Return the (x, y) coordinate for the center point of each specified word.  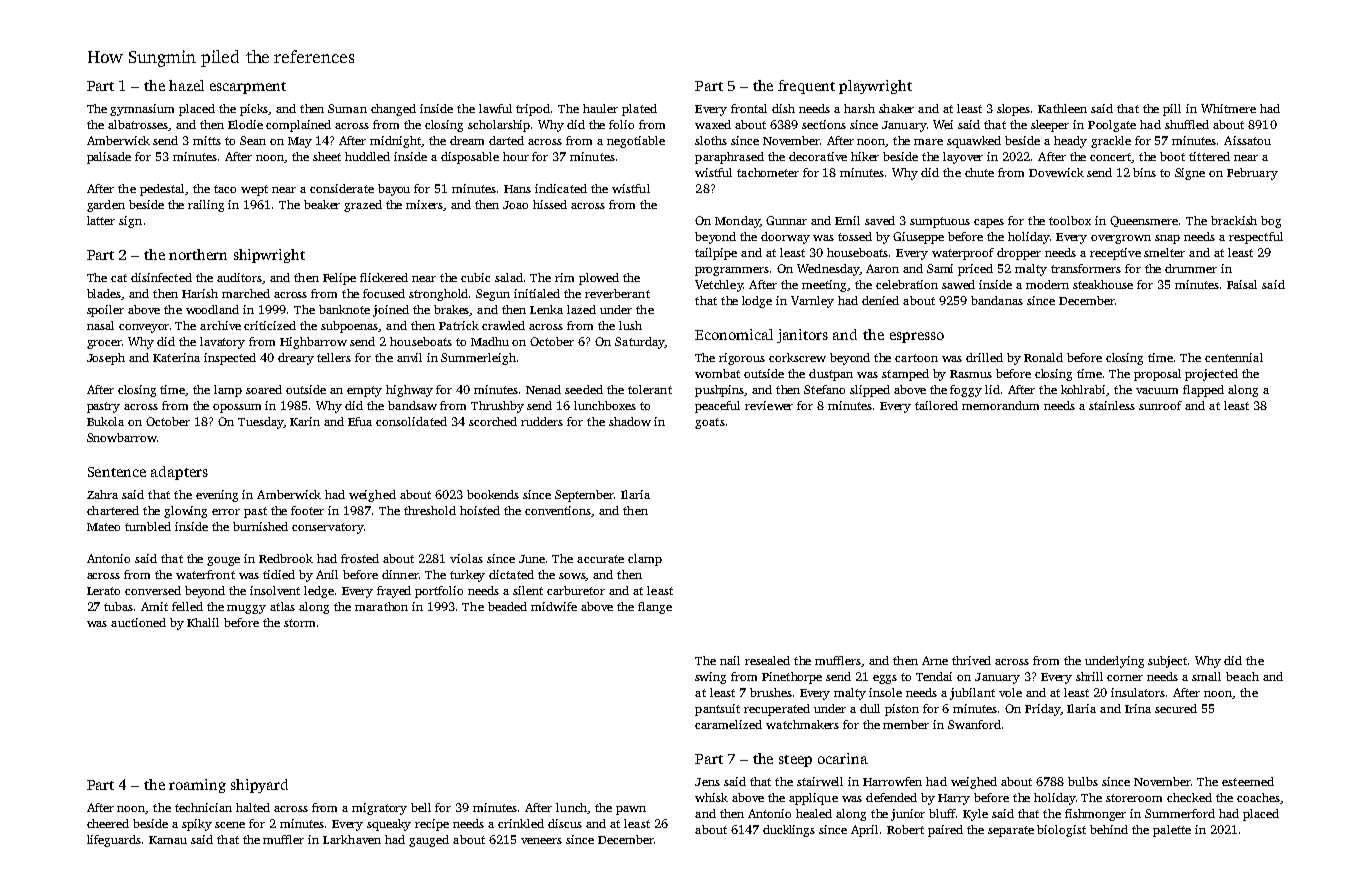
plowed (599, 279)
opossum (237, 408)
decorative (818, 156)
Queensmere (1144, 221)
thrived (971, 660)
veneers (541, 841)
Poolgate (1112, 126)
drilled (984, 357)
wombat (717, 373)
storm (299, 623)
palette (1172, 831)
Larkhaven (352, 839)
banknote (344, 309)
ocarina (843, 758)
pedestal (163, 190)
